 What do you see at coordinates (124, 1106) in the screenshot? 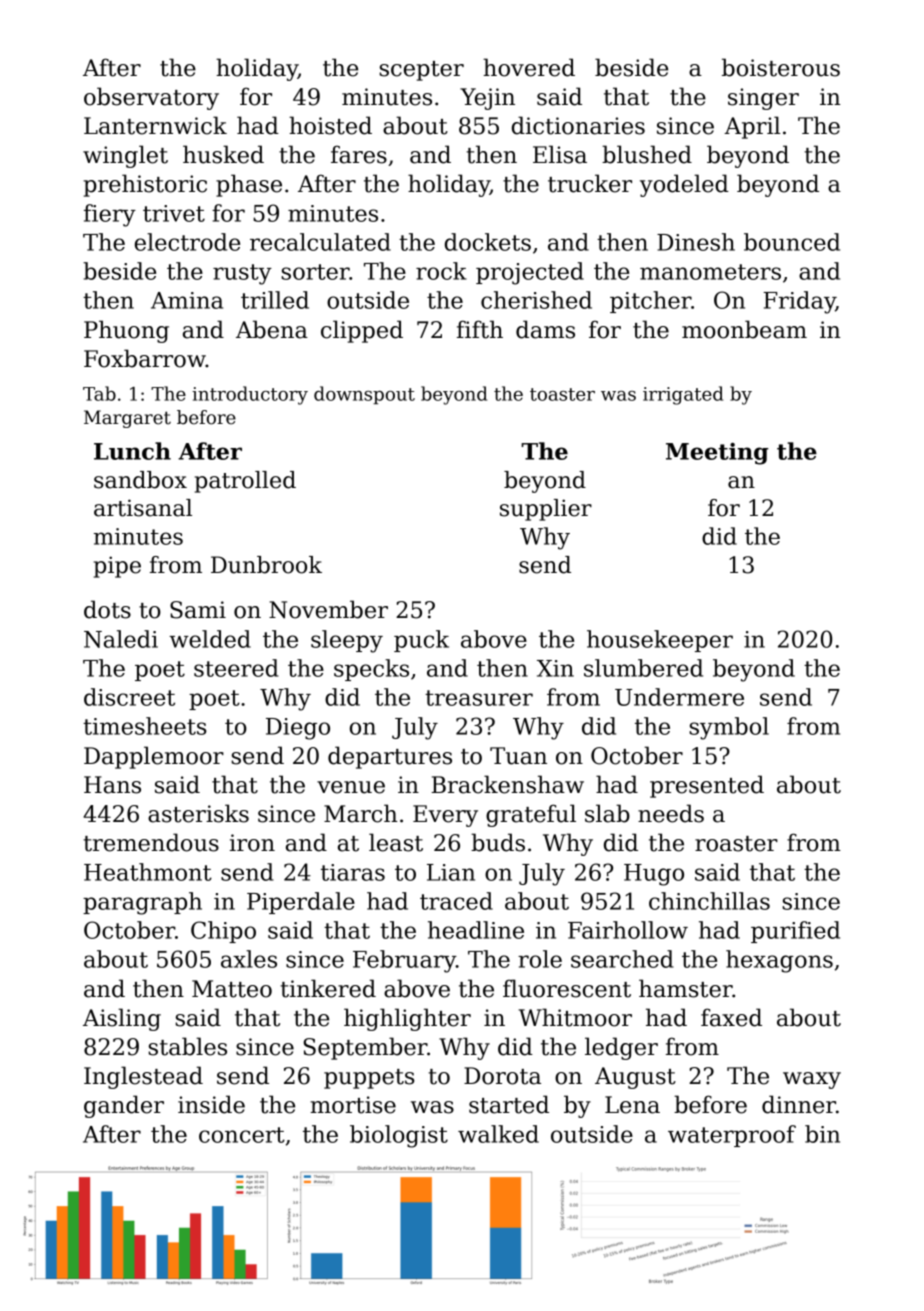
I see `gander` at bounding box center [124, 1106].
